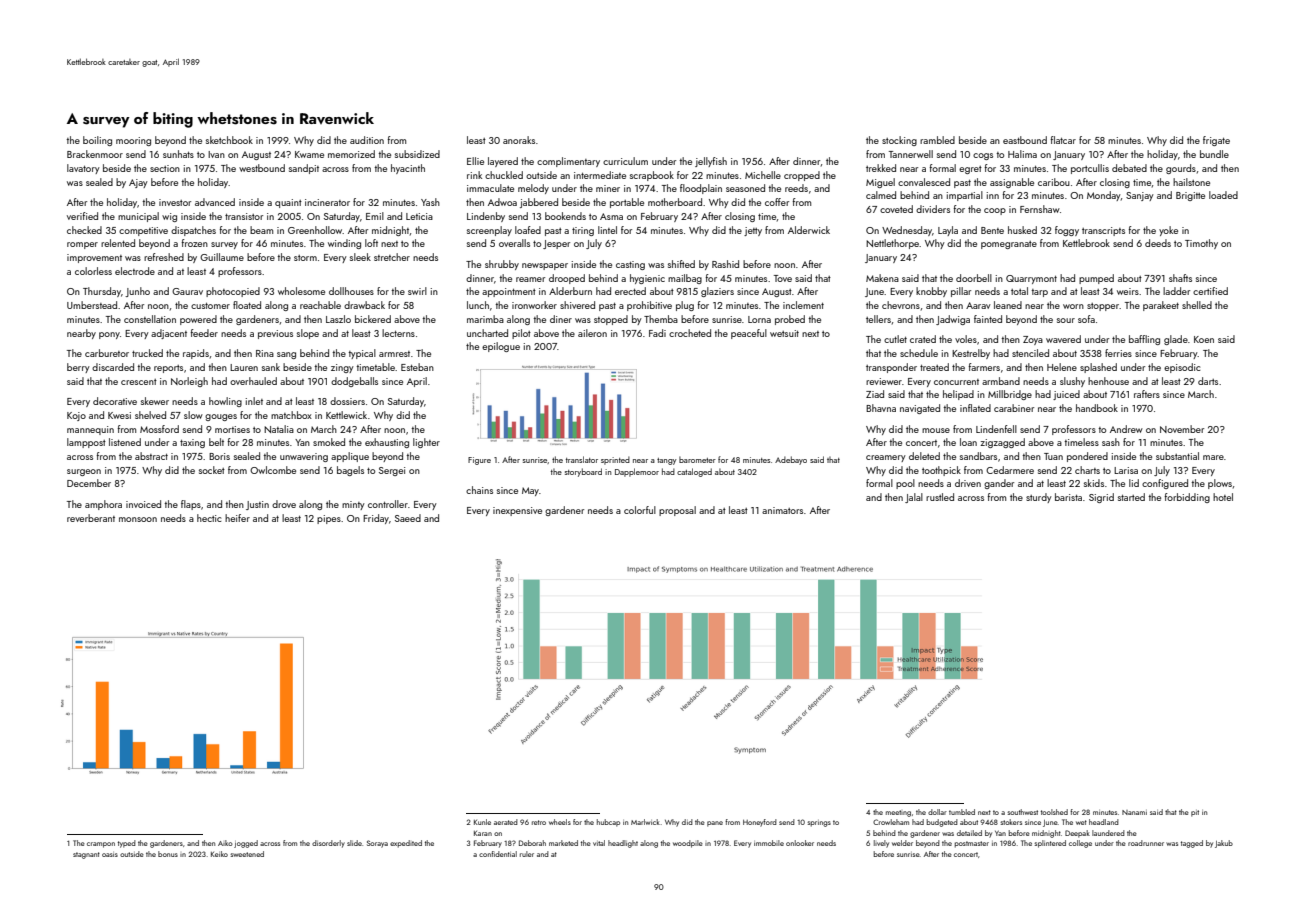 This image has width=1308, height=924. What do you see at coordinates (560, 822) in the image?
I see `wheels` at bounding box center [560, 822].
